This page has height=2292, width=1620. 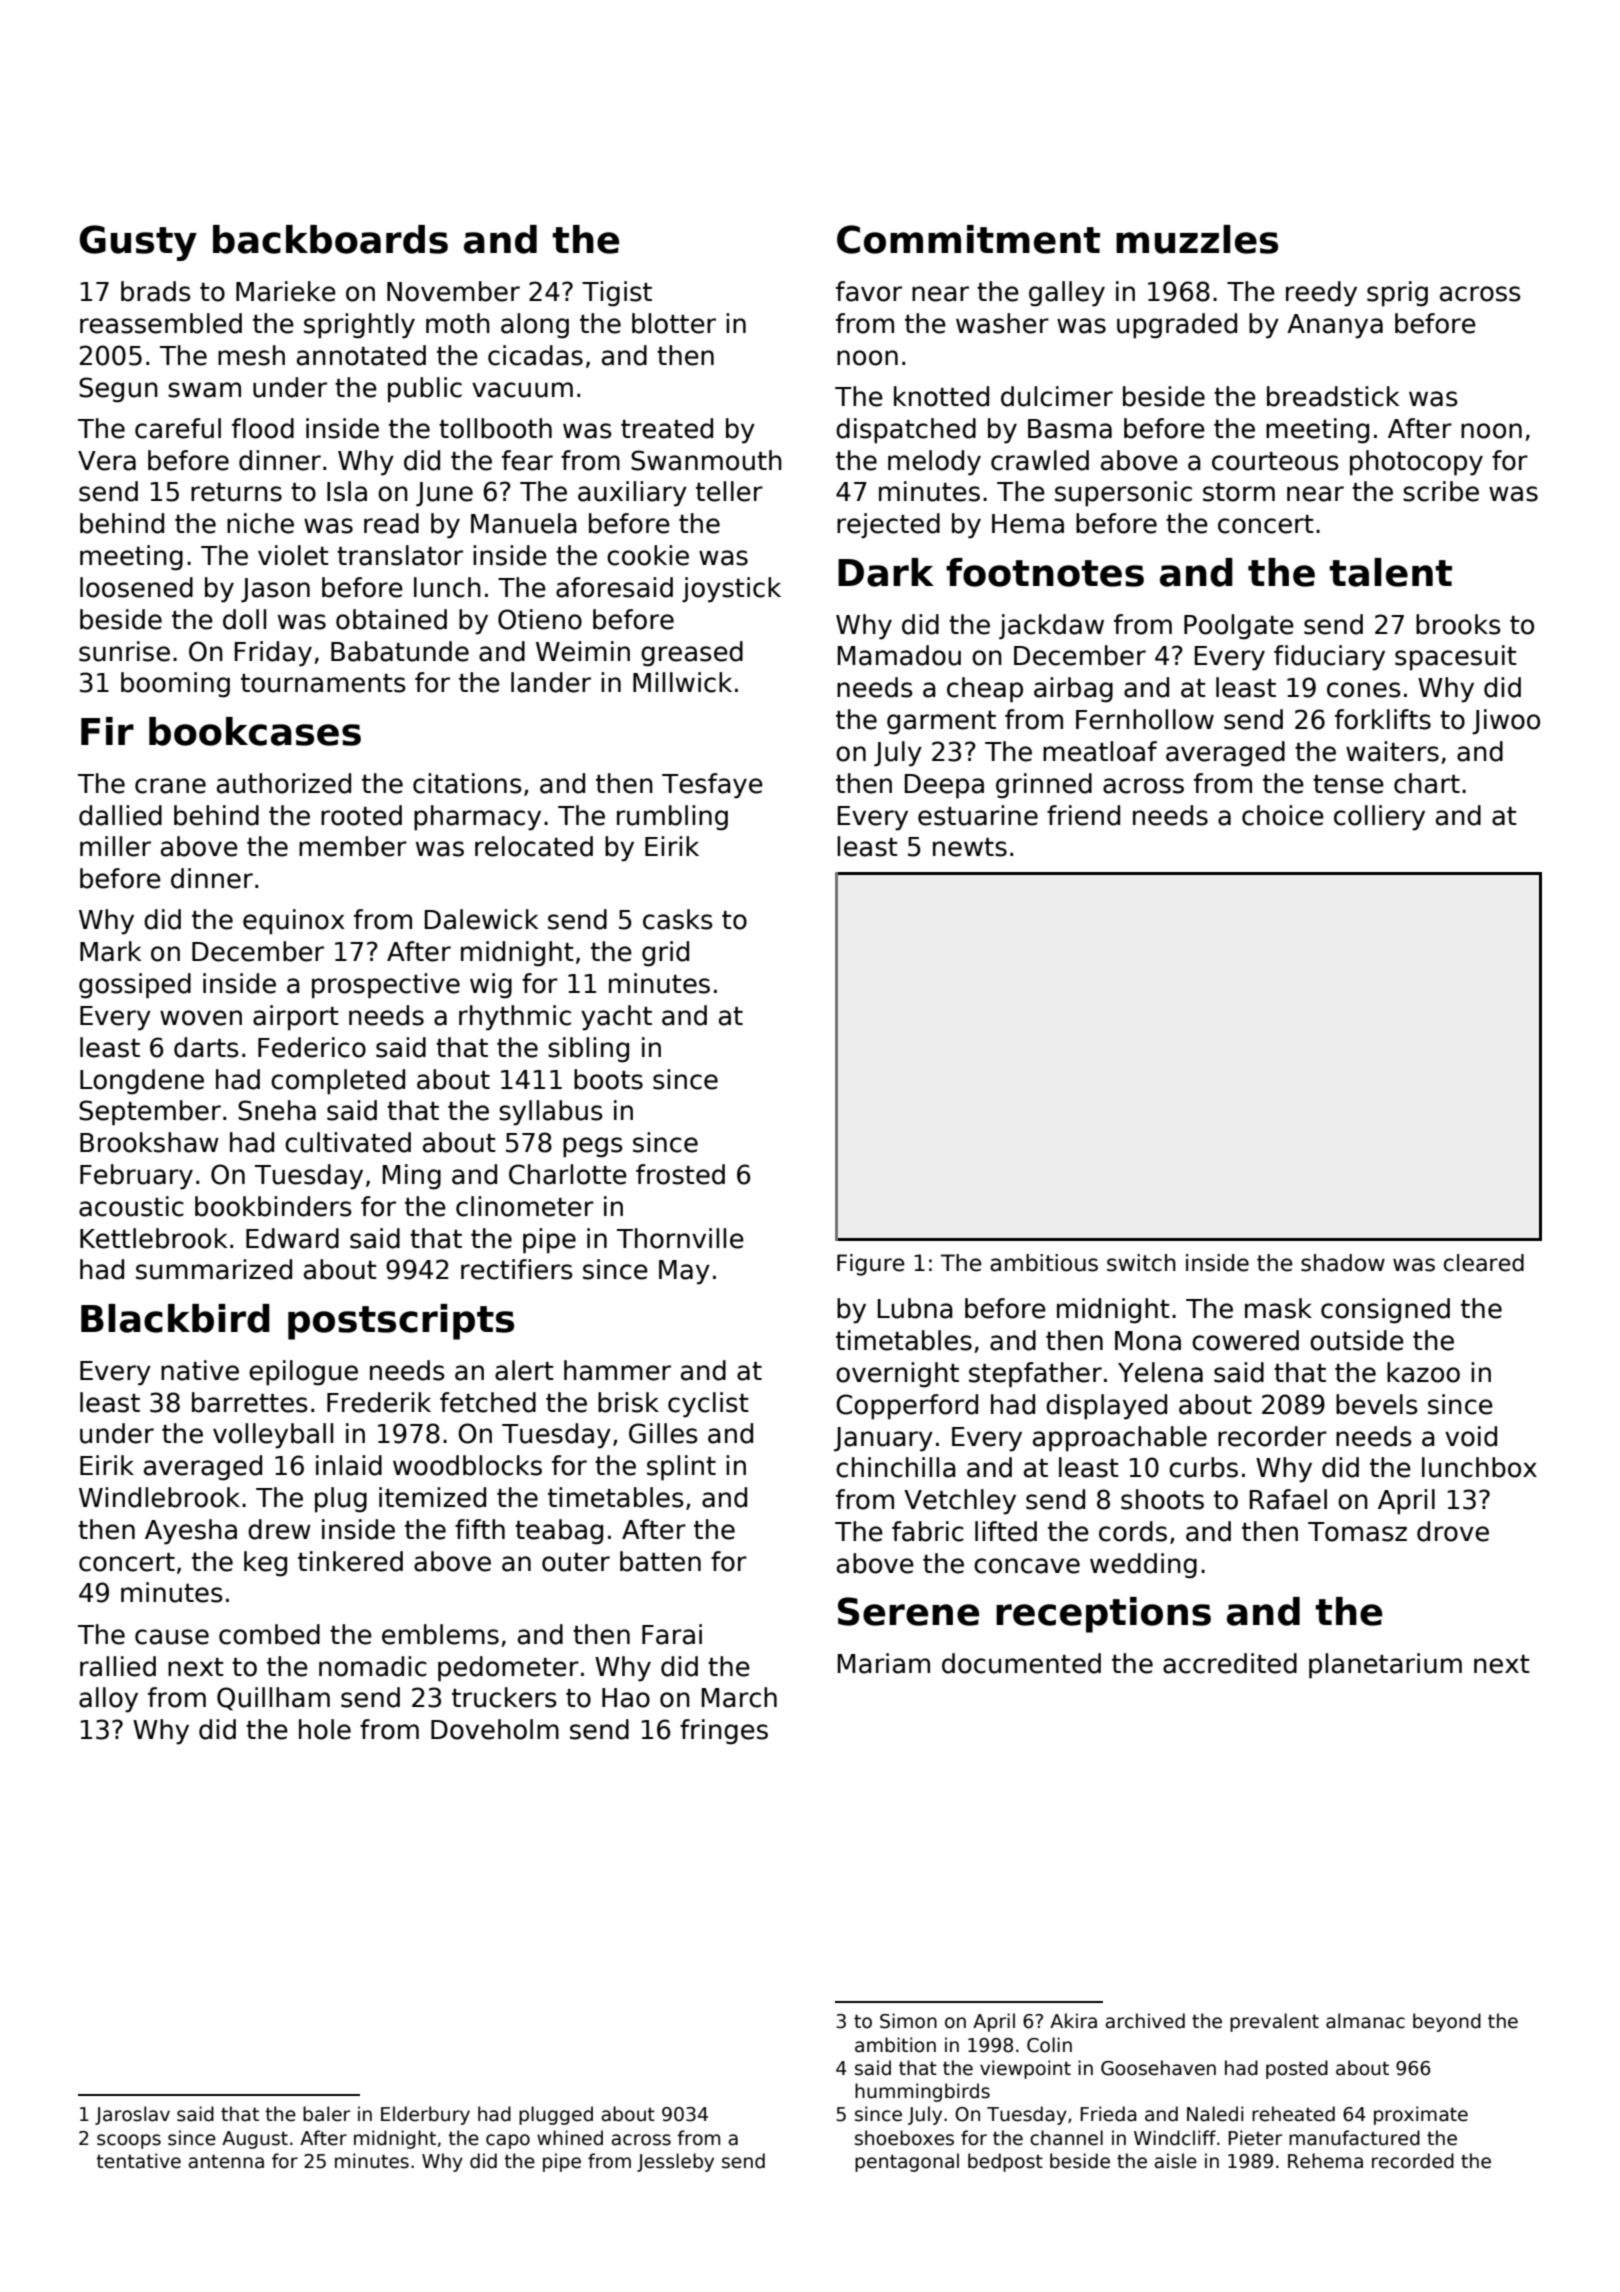 What do you see at coordinates (968, 239) in the page?
I see `Commitment` at bounding box center [968, 239].
